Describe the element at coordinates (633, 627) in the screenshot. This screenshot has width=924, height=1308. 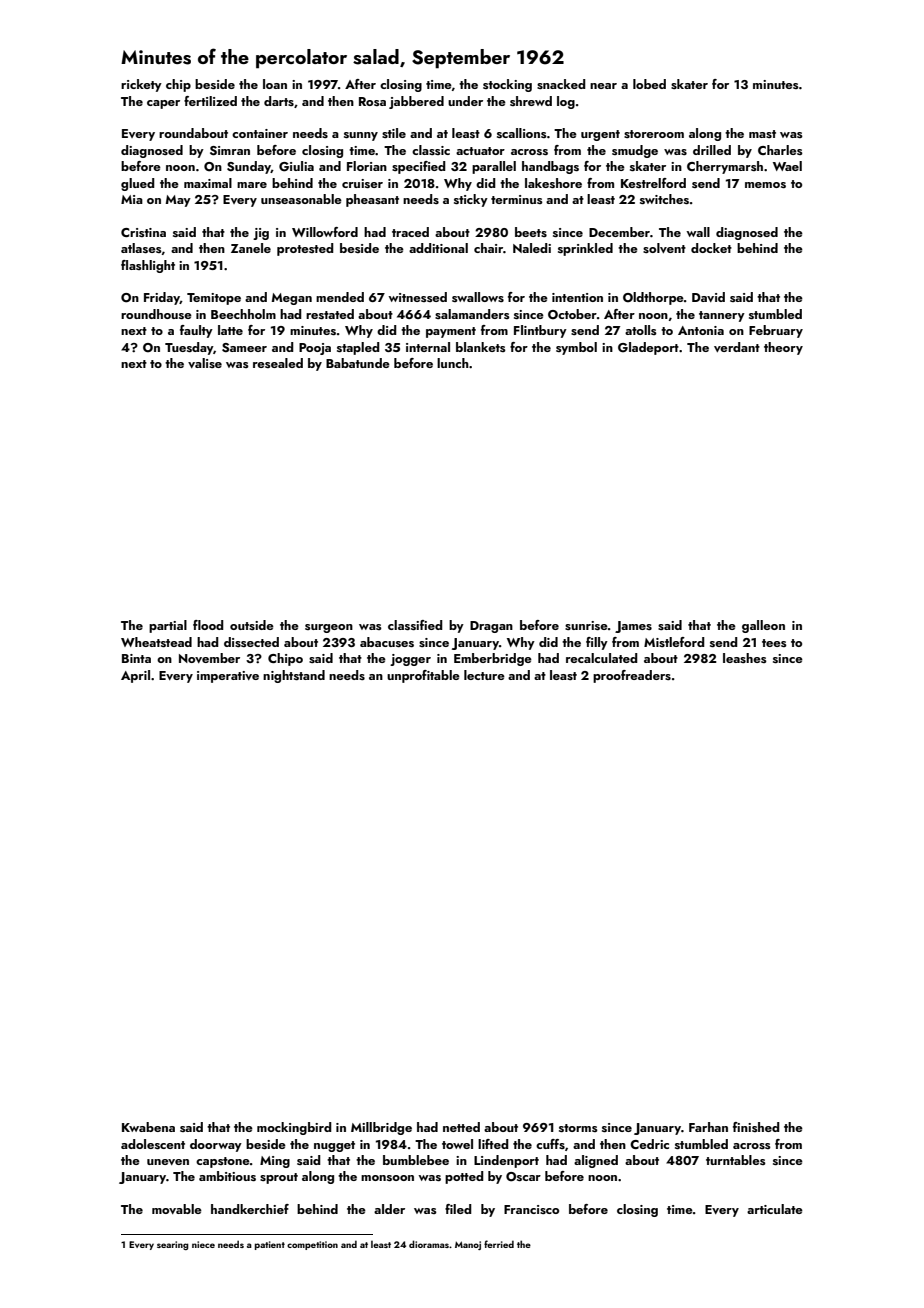
I see `James` at that location.
